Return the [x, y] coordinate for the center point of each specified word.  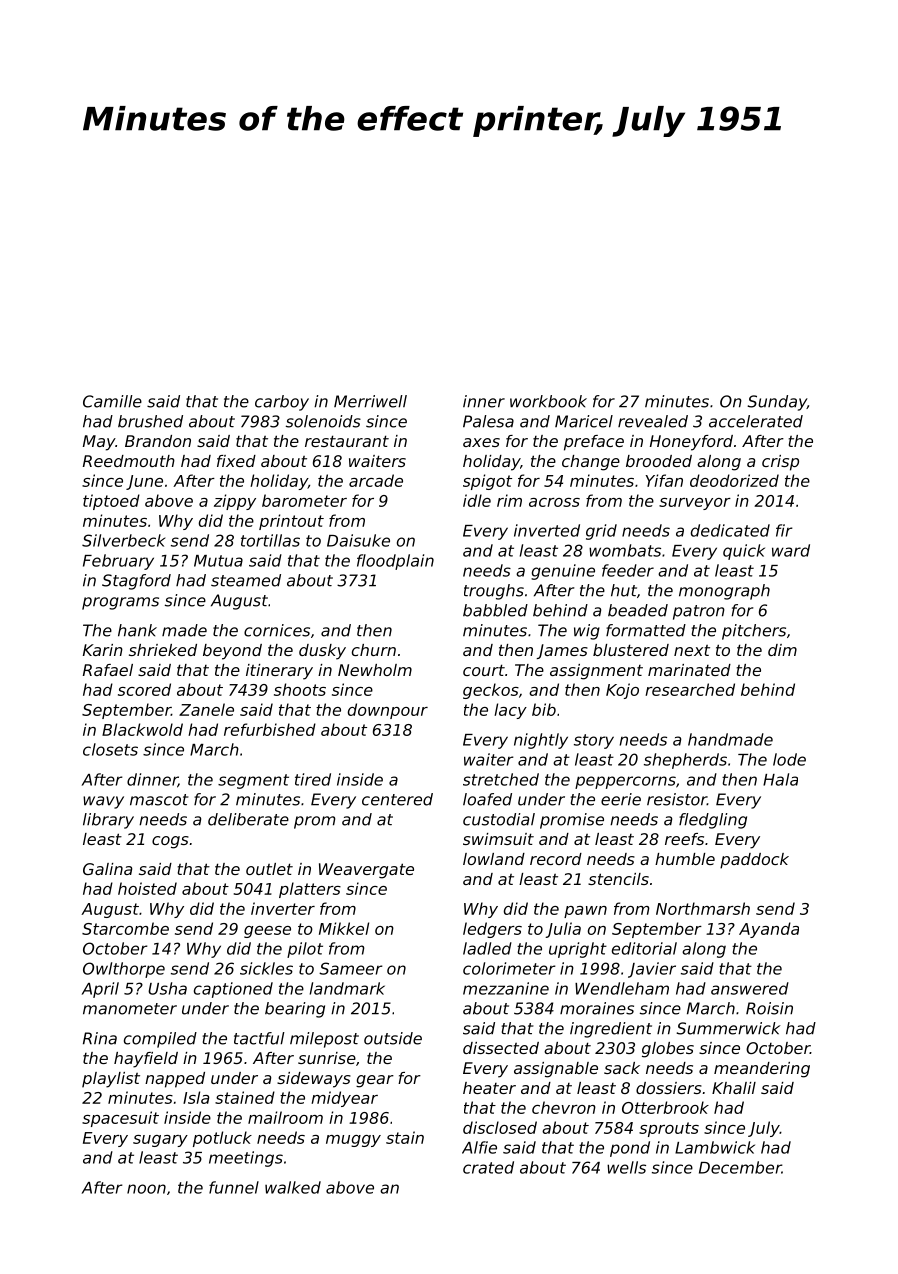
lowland [494, 859]
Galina [107, 869]
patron [699, 612]
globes [668, 1050]
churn [374, 650]
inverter [283, 908]
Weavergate [366, 871]
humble [685, 859]
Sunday [777, 403]
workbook [548, 401]
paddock [754, 861]
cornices [277, 630]
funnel [234, 1187]
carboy [282, 403]
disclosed [500, 1127]
